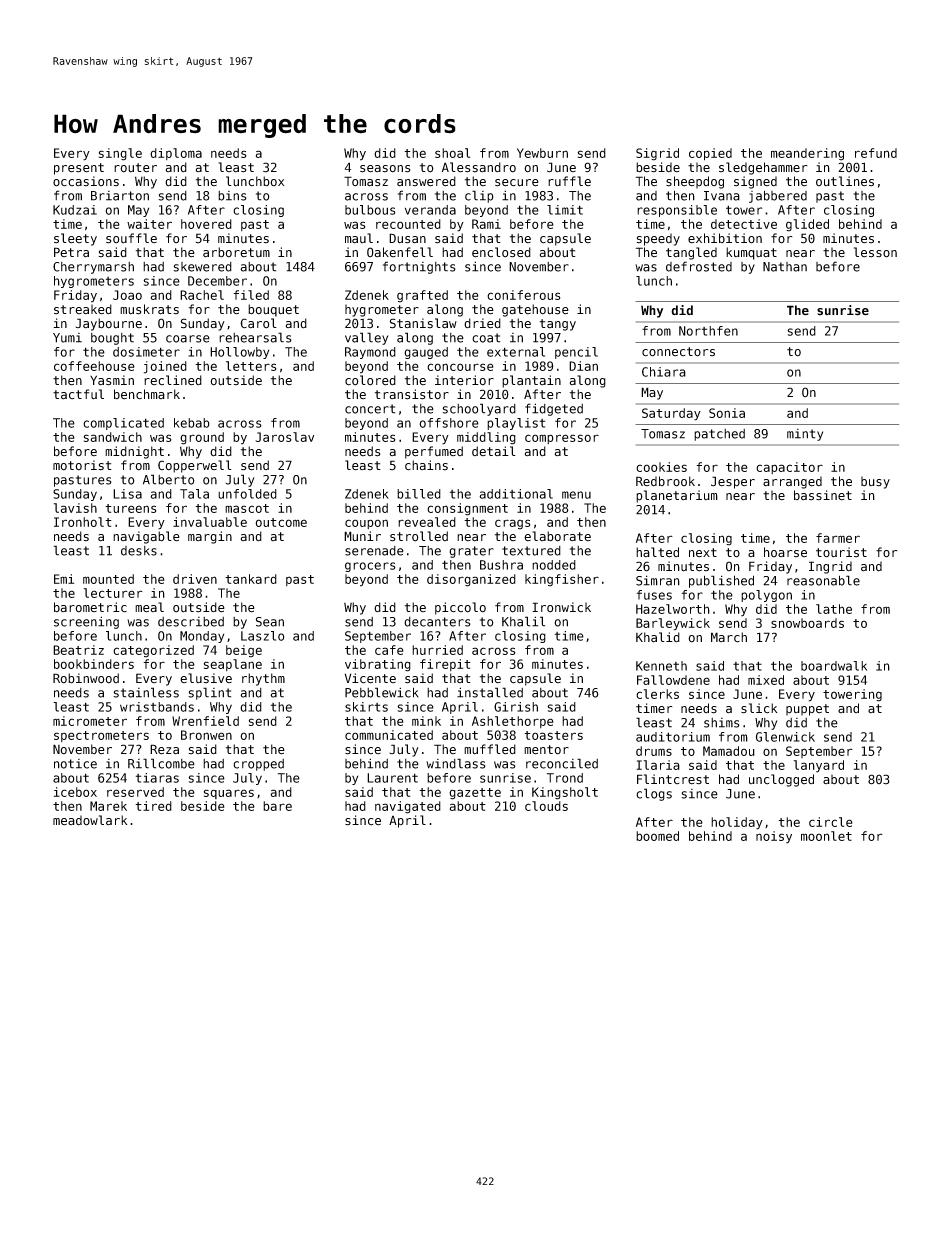 Image resolution: width=952 pixels, height=1233 pixels. I want to click on elaborate, so click(557, 536).
